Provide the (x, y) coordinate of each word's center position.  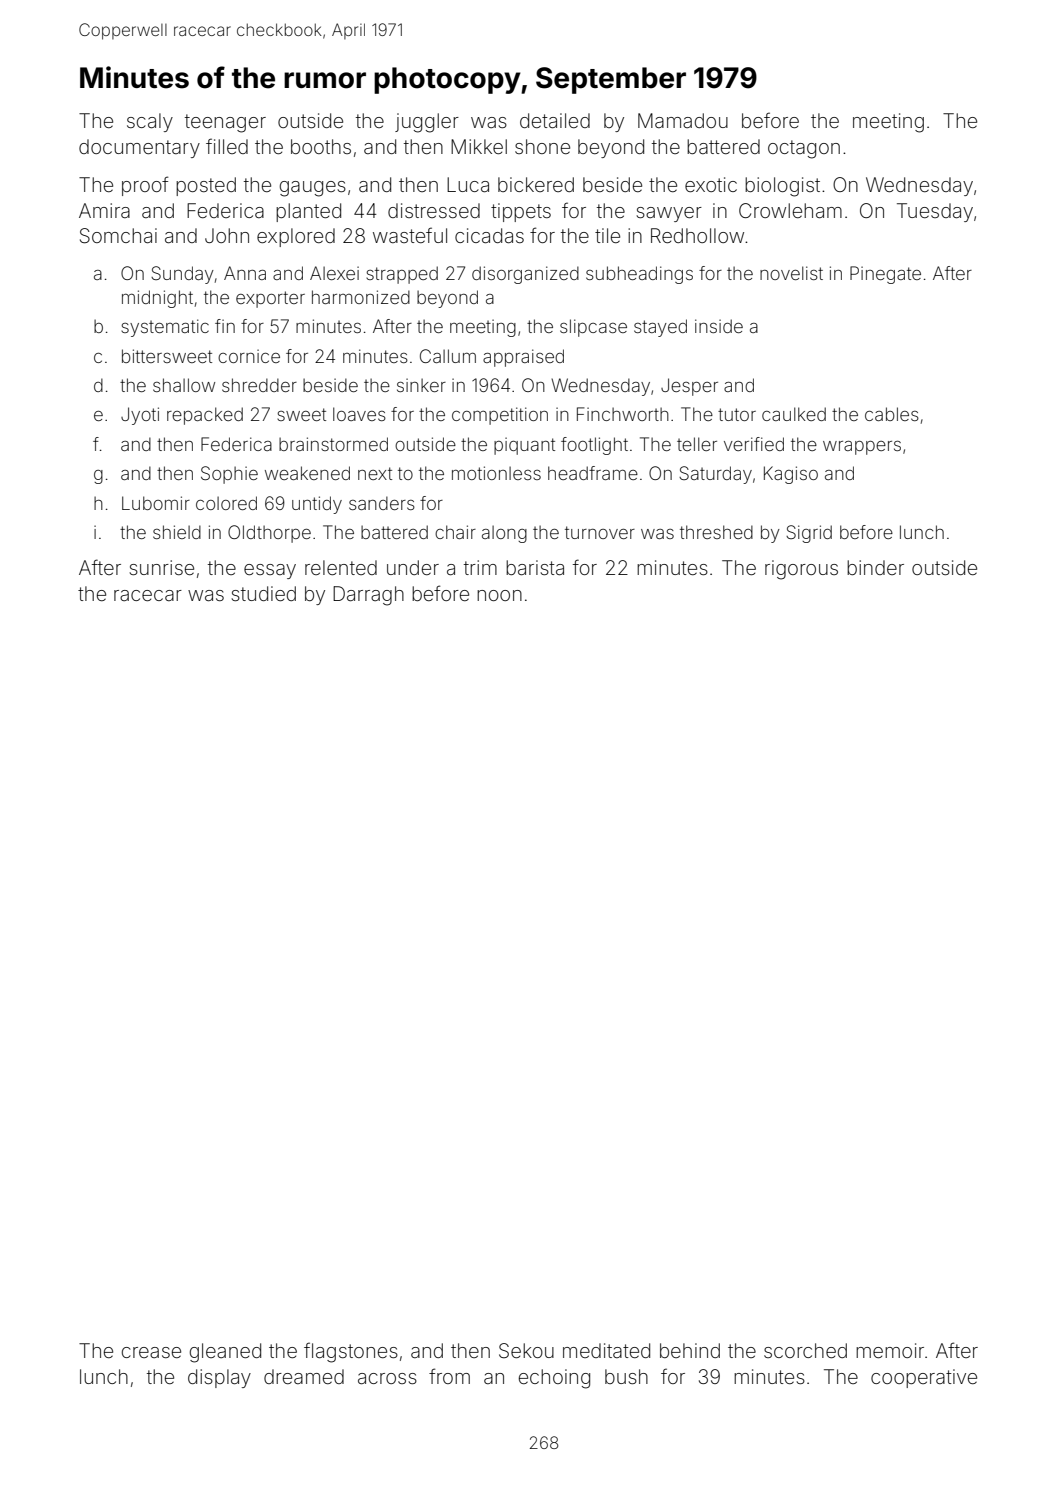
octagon (804, 149)
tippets (521, 212)
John (227, 235)
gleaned (225, 1353)
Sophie (229, 475)
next (375, 473)
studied (263, 593)
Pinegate (885, 275)
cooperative (924, 1378)
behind (690, 1350)
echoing (554, 1379)
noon (499, 595)
